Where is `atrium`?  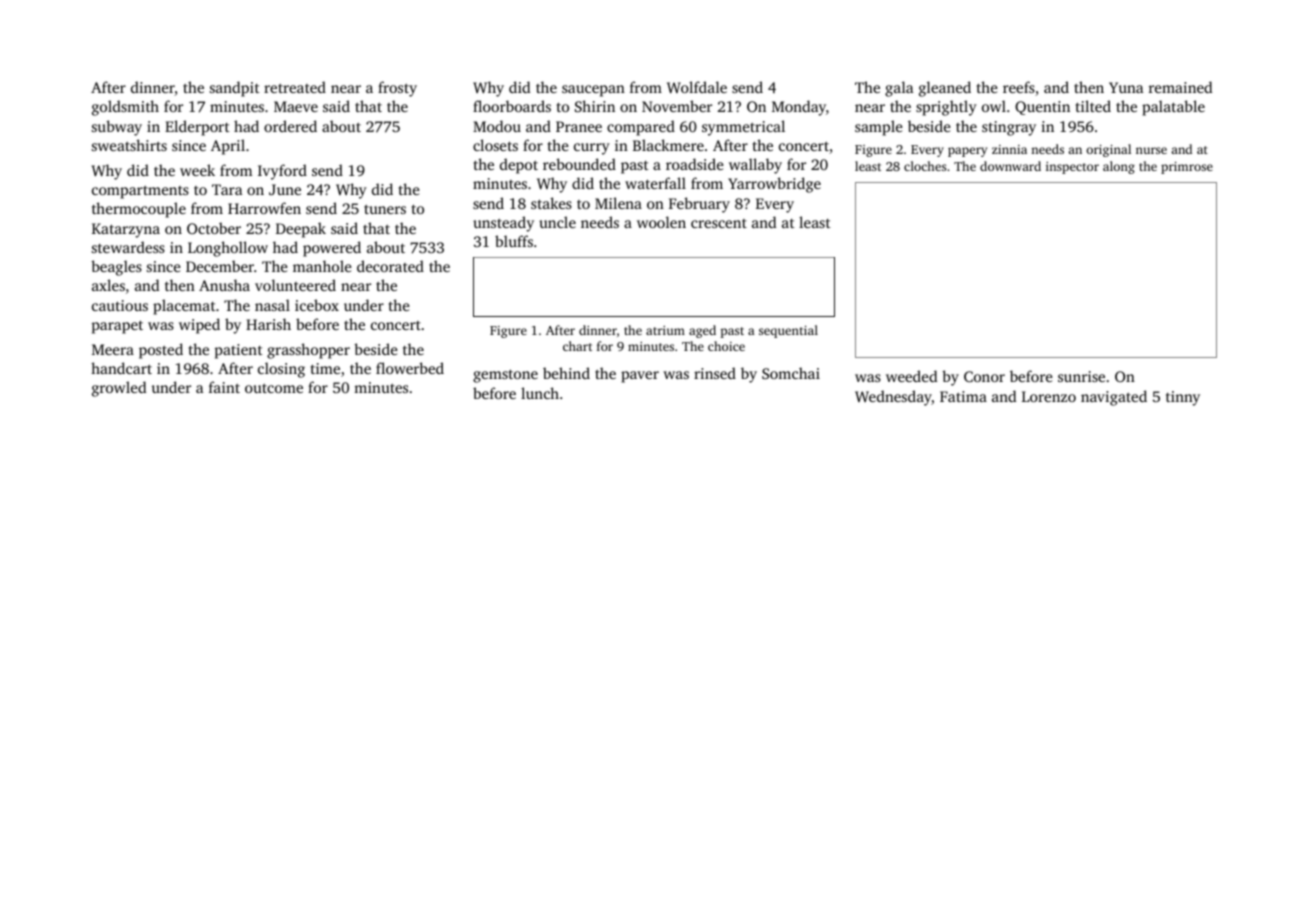
atrium is located at coordinates (665, 330).
